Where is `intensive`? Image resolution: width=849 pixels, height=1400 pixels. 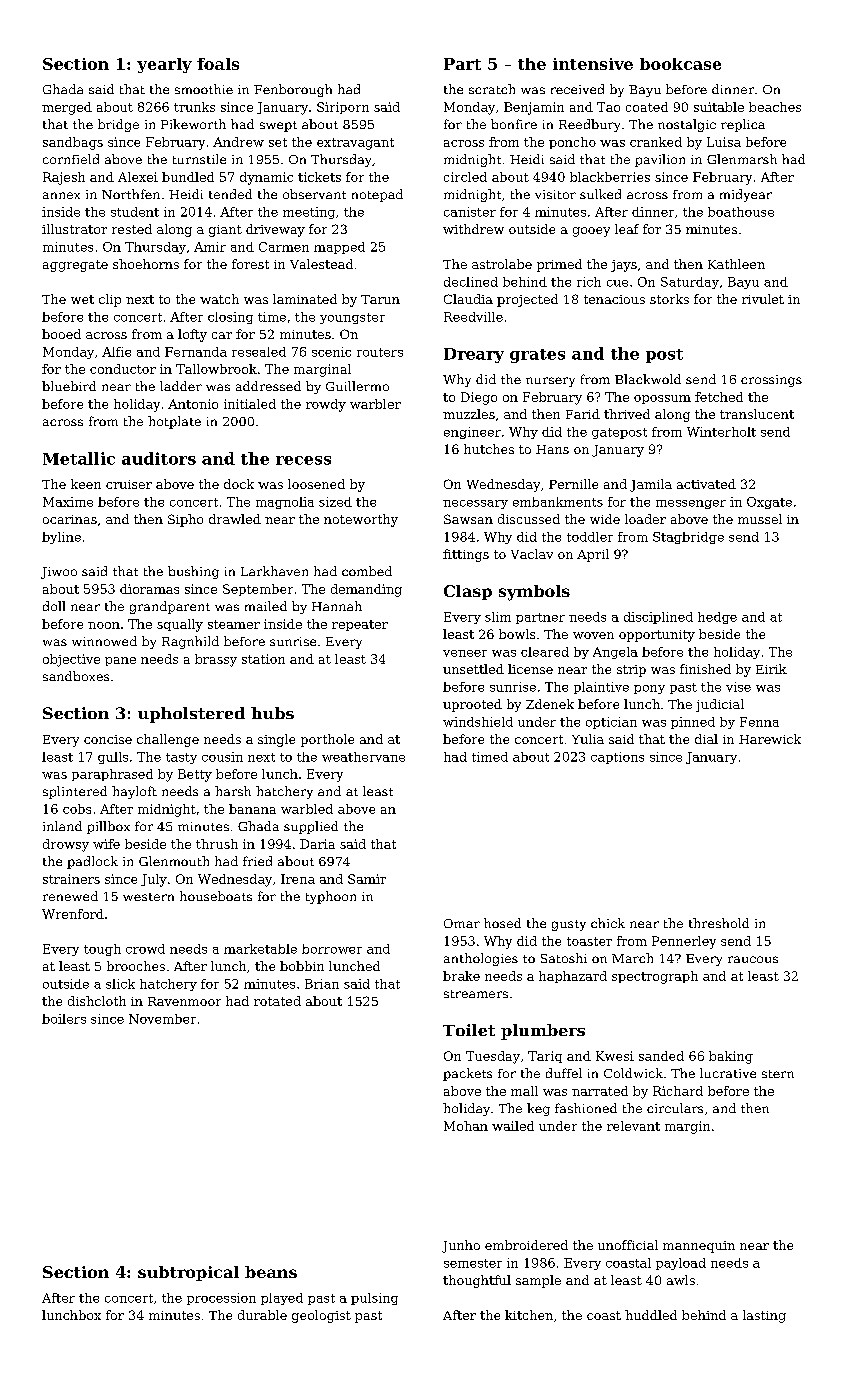 intensive is located at coordinates (593, 64).
